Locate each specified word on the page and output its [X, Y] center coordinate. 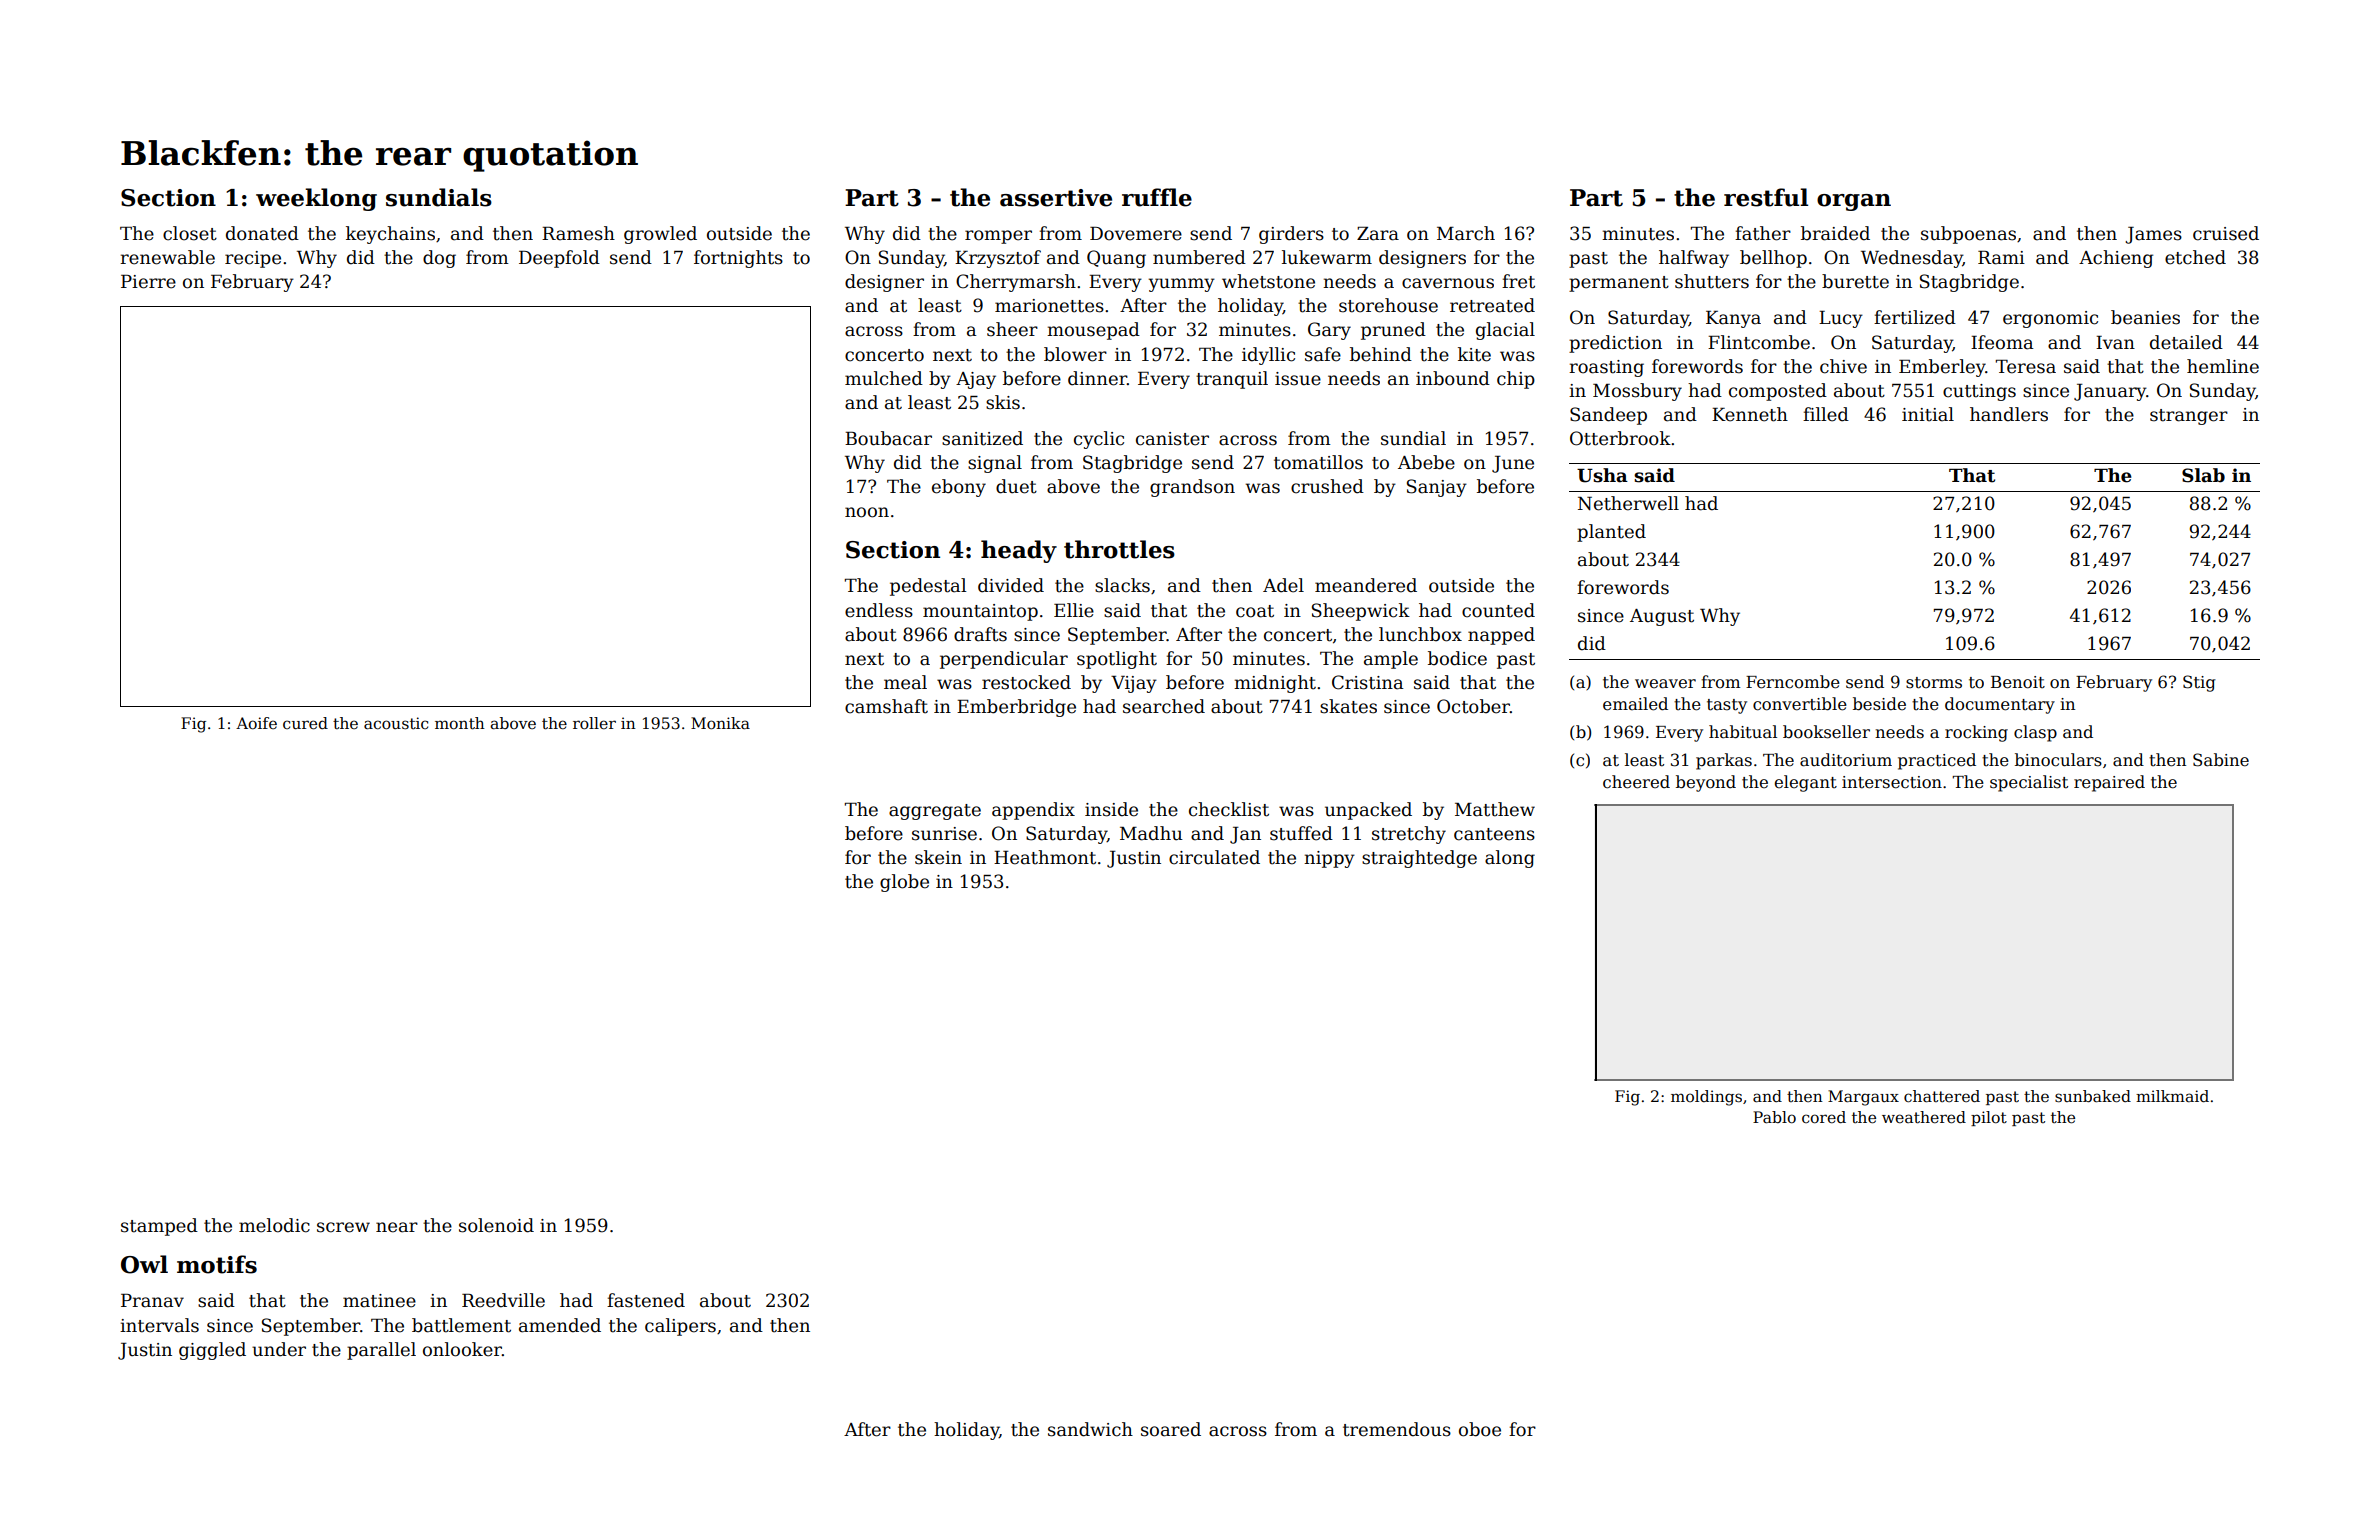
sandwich [1090, 1429]
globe [904, 883]
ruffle [1157, 197]
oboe [1480, 1429]
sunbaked [2093, 1096]
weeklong [316, 199]
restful [1766, 197]
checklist [1229, 809]
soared [1171, 1429]
